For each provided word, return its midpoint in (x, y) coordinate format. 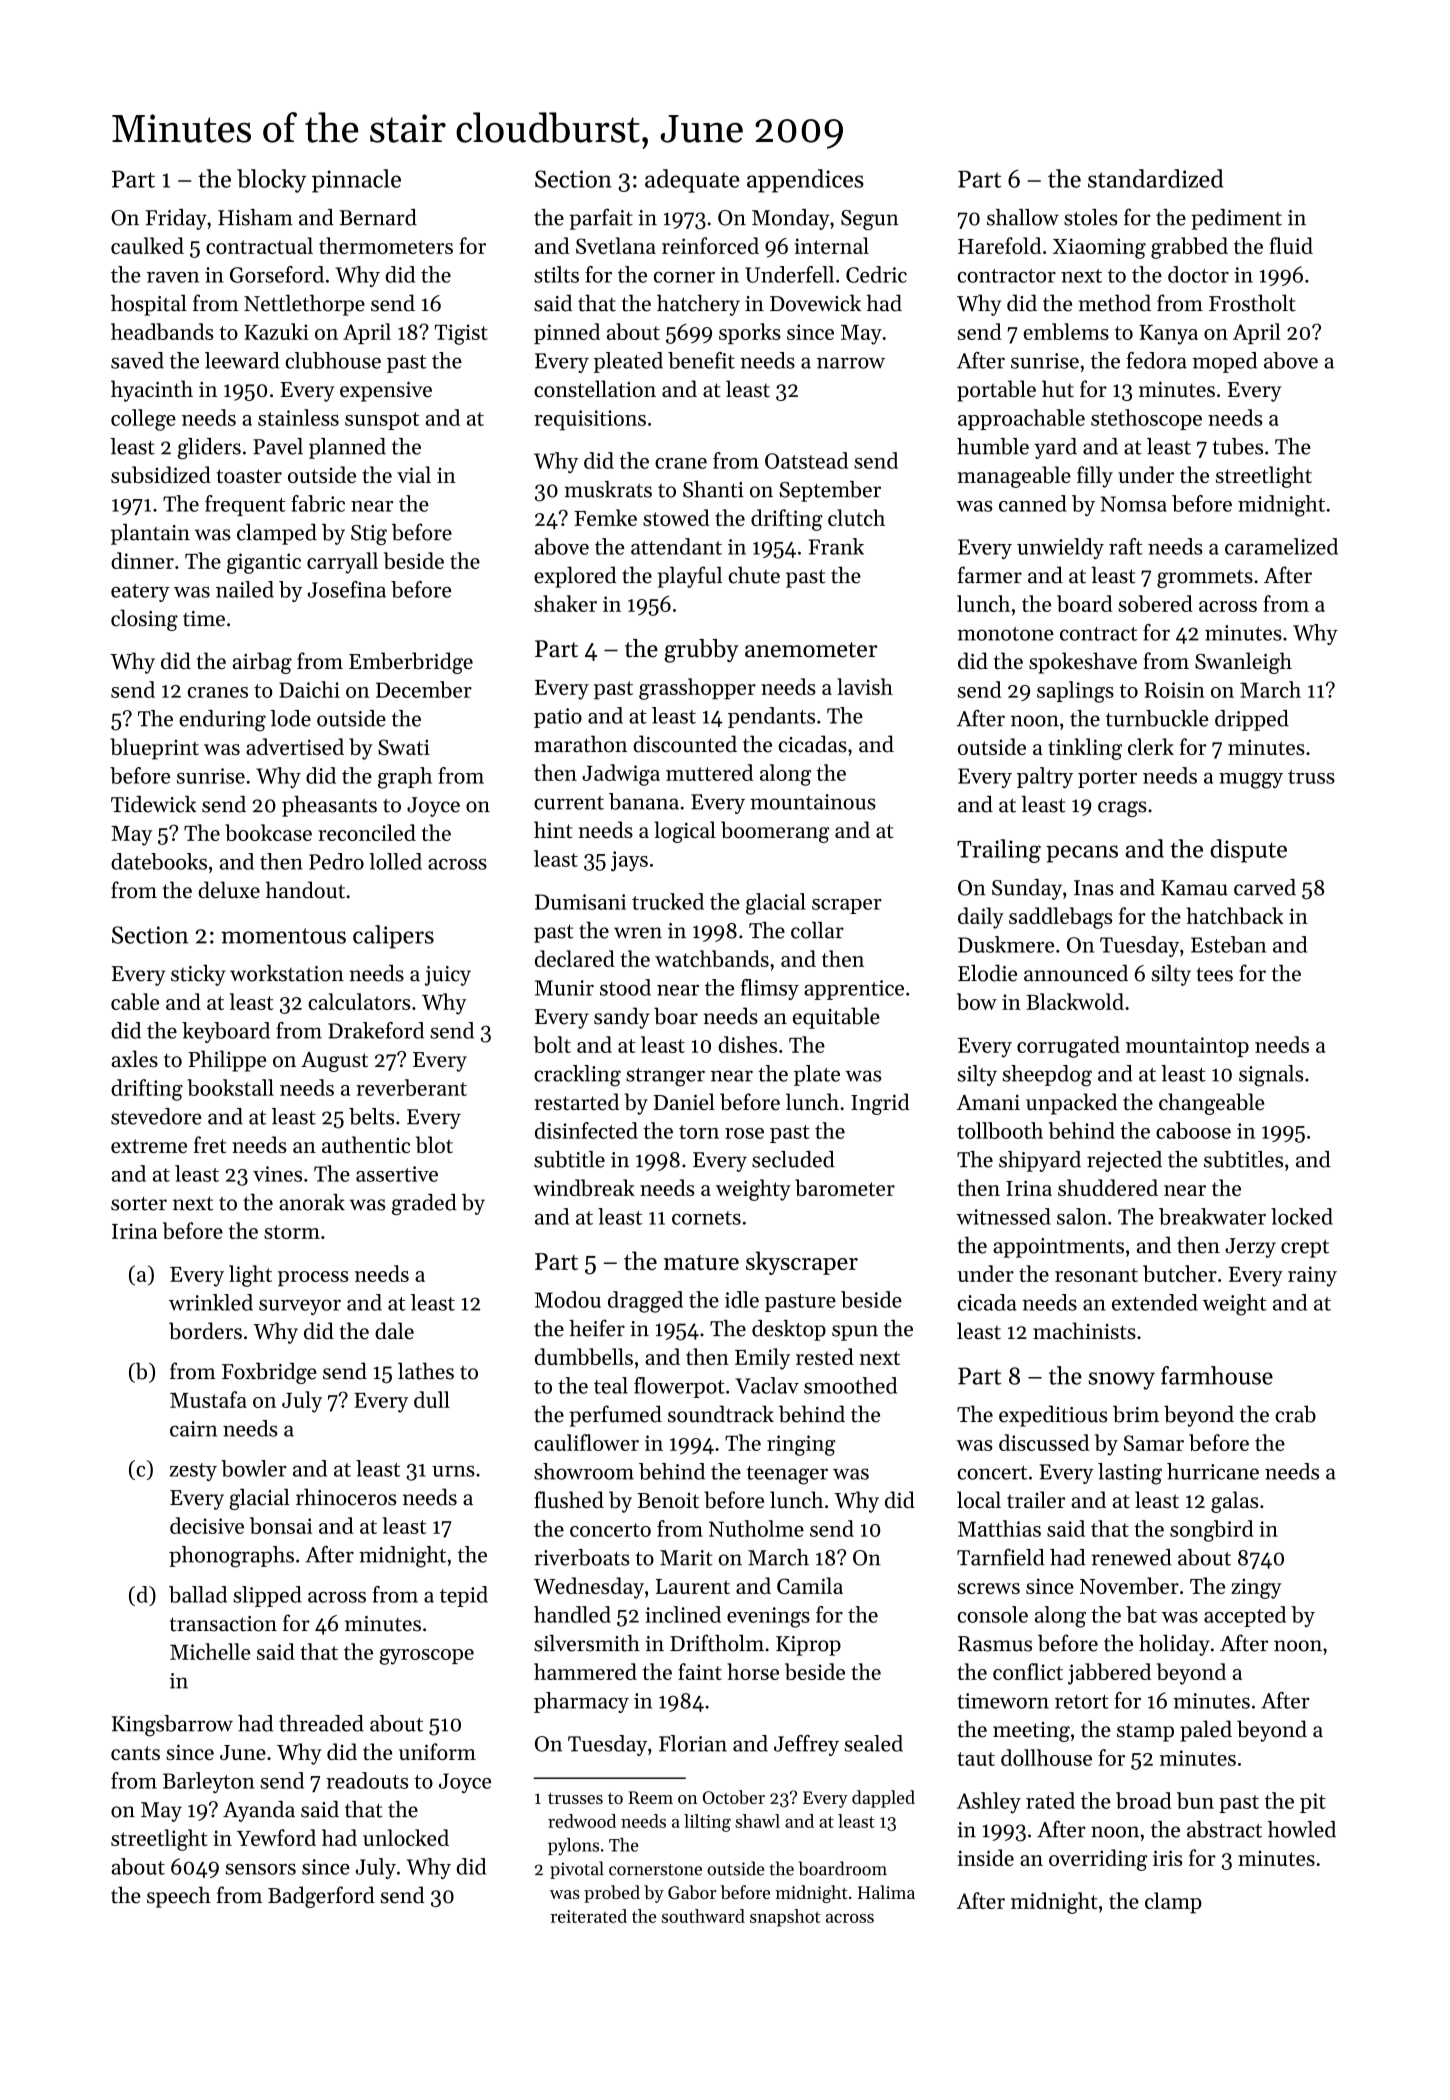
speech (179, 1897)
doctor (1198, 274)
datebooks (159, 861)
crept (1305, 1248)
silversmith (587, 1643)
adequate (692, 181)
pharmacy (581, 1702)
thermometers (386, 245)
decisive (207, 1525)
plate (817, 1075)
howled (1302, 1829)
